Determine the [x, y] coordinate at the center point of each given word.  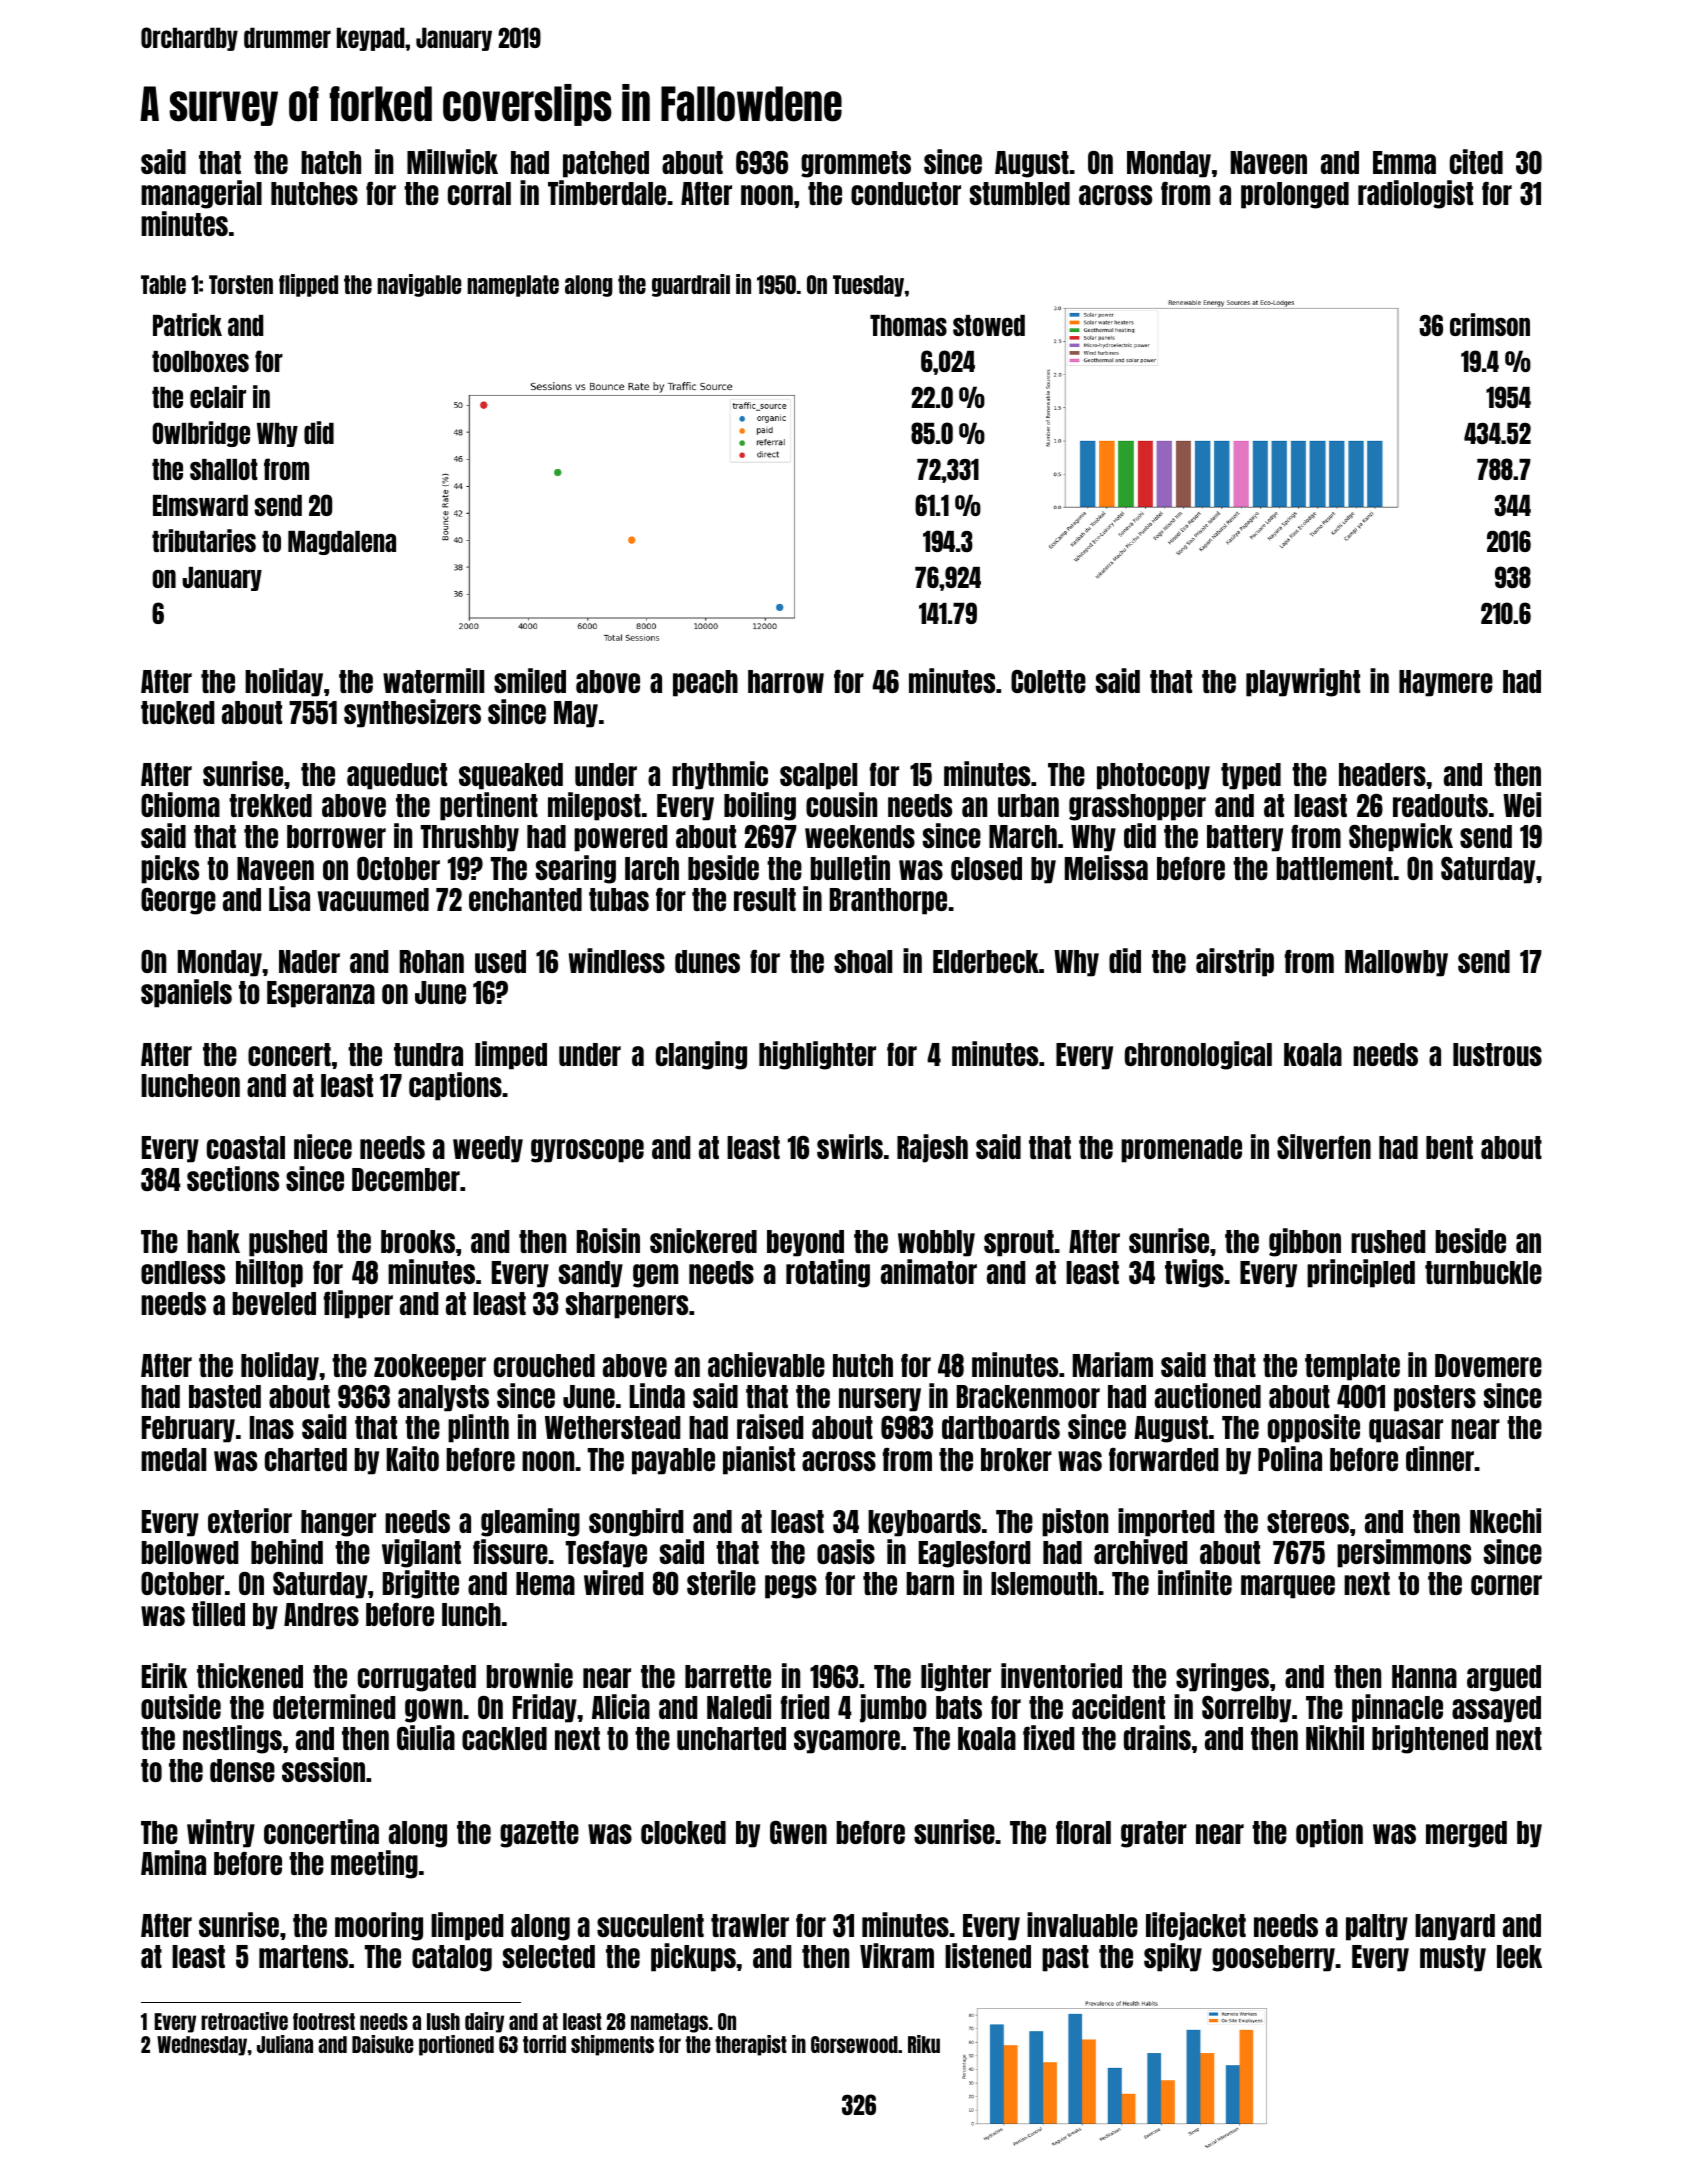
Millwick [452, 161]
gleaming [530, 1522]
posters [1435, 1398]
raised [770, 1426]
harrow [786, 681]
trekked [270, 805]
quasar [1406, 1431]
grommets [856, 164]
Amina [173, 1862]
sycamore [847, 1742]
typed [1251, 776]
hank [213, 1241]
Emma [1404, 162]
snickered [703, 1240]
